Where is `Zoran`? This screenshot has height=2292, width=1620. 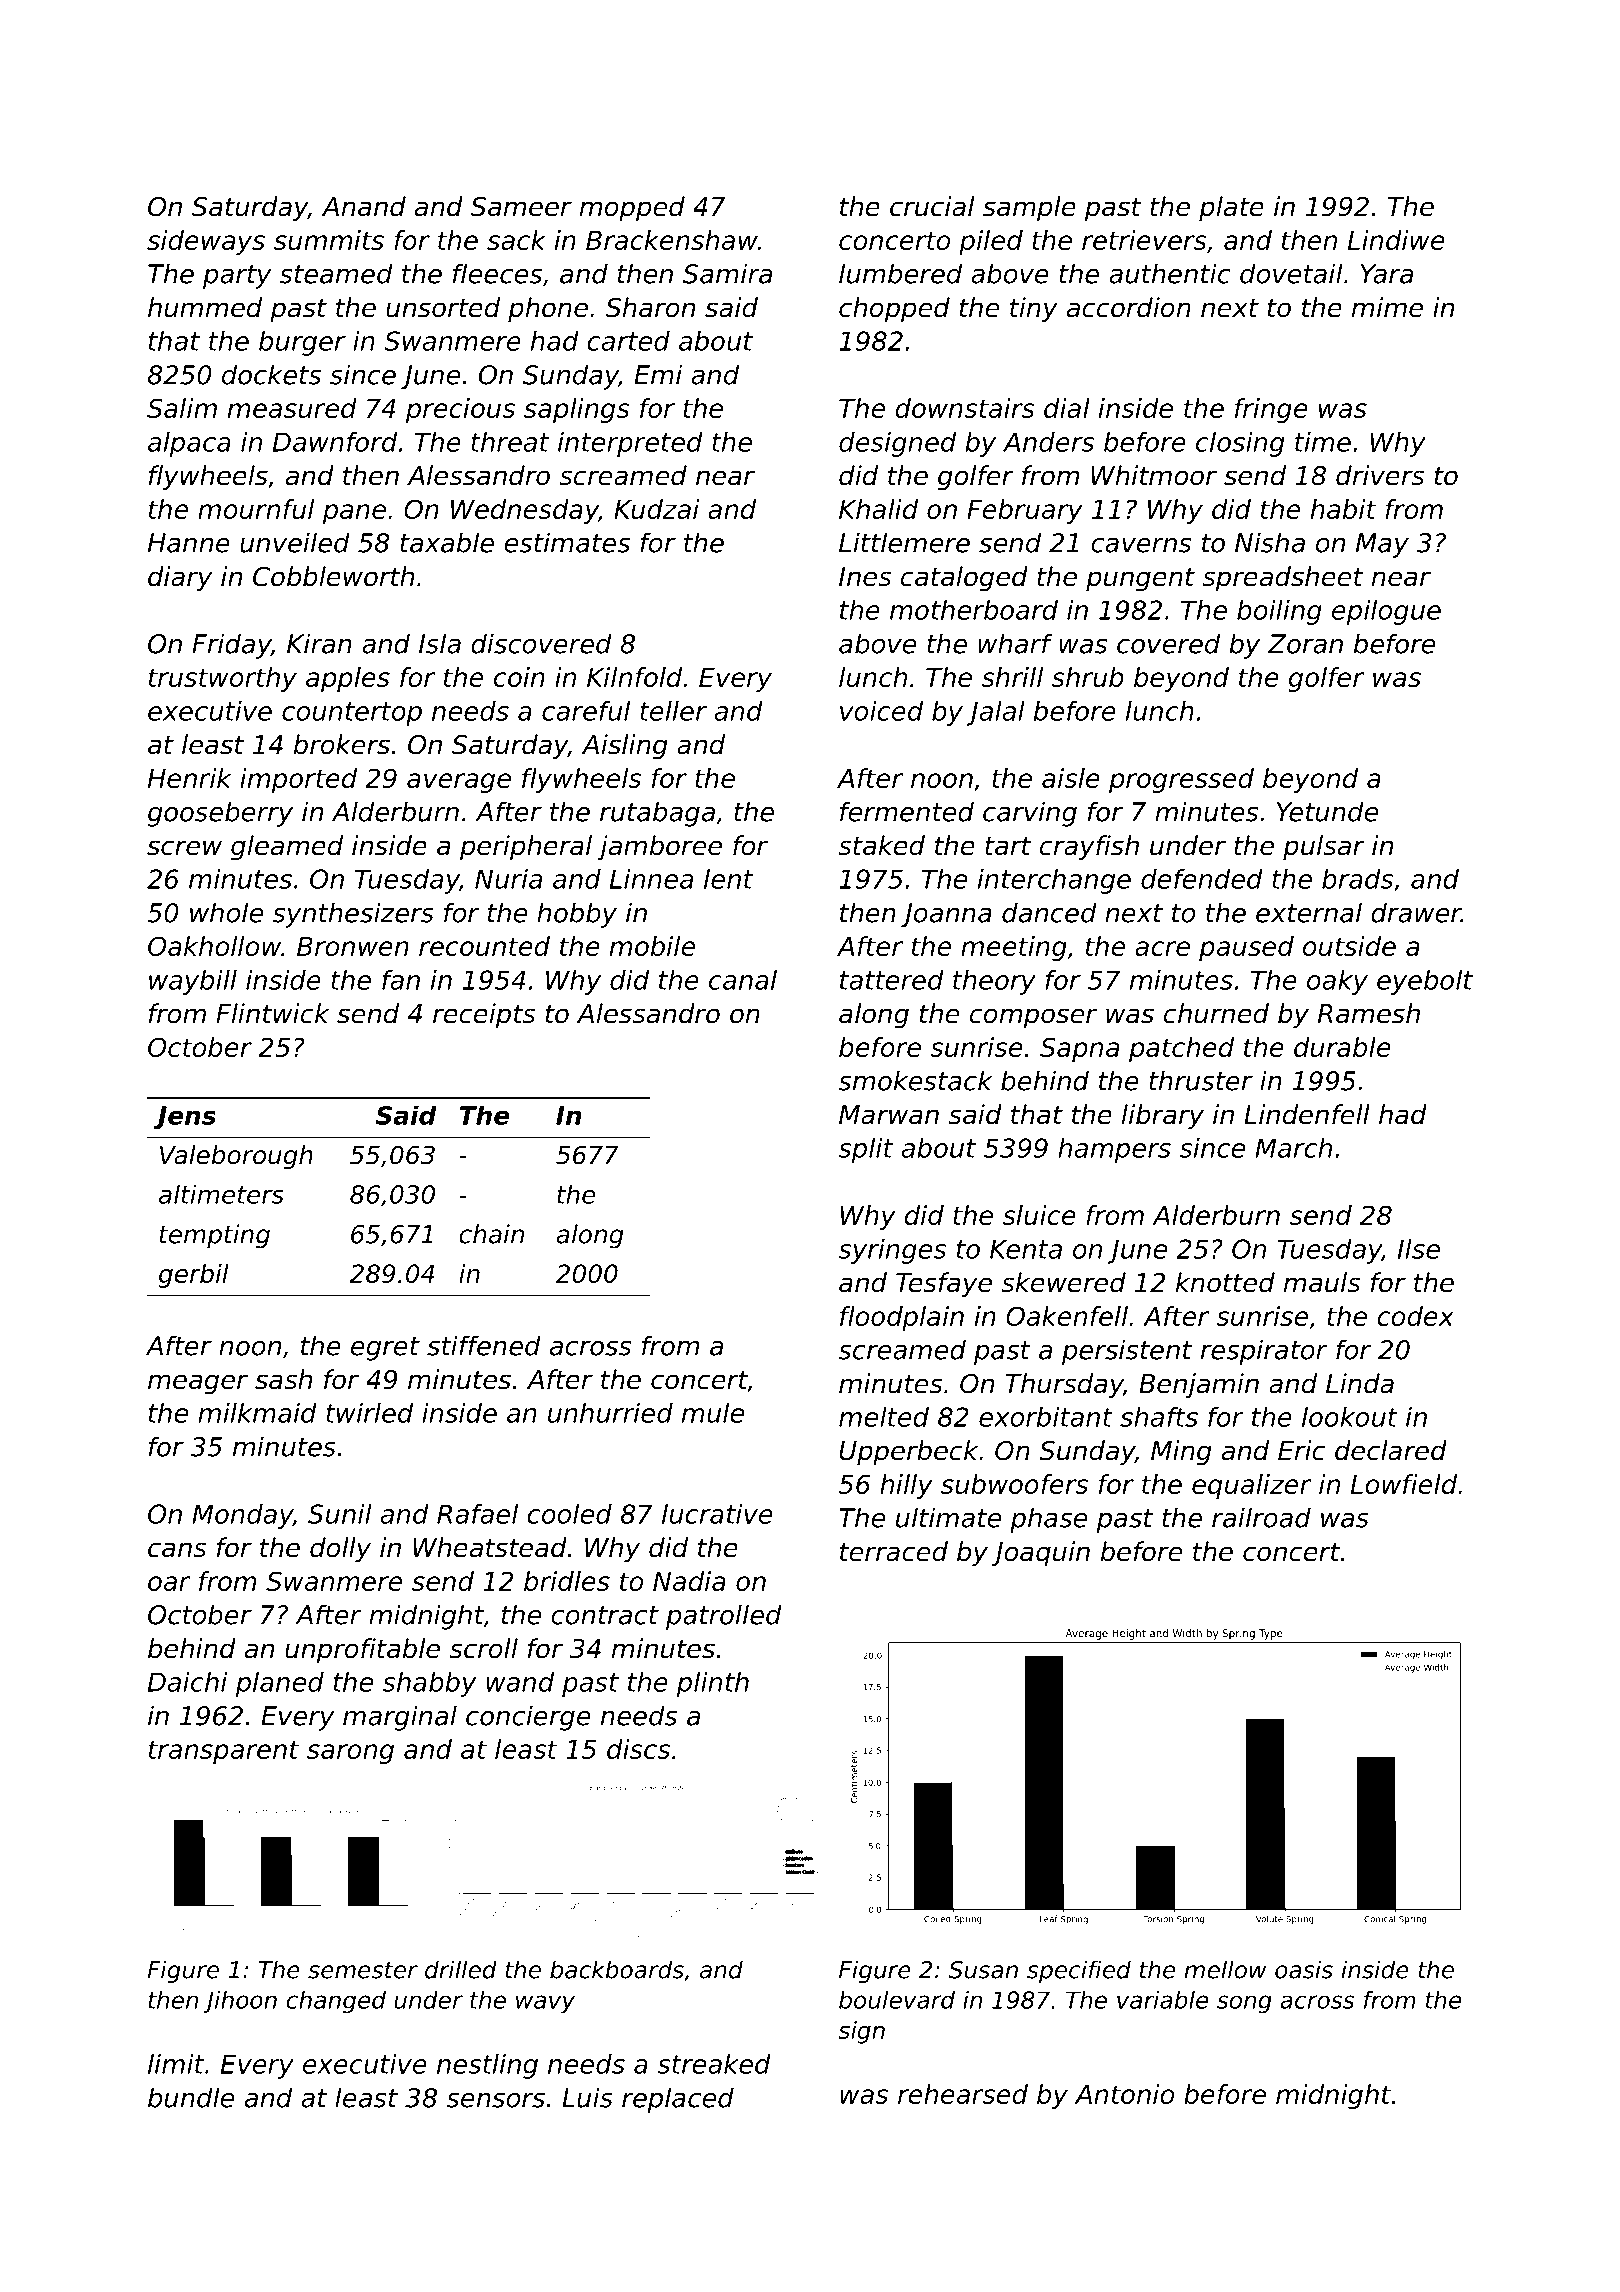
Zoran is located at coordinates (1305, 644).
